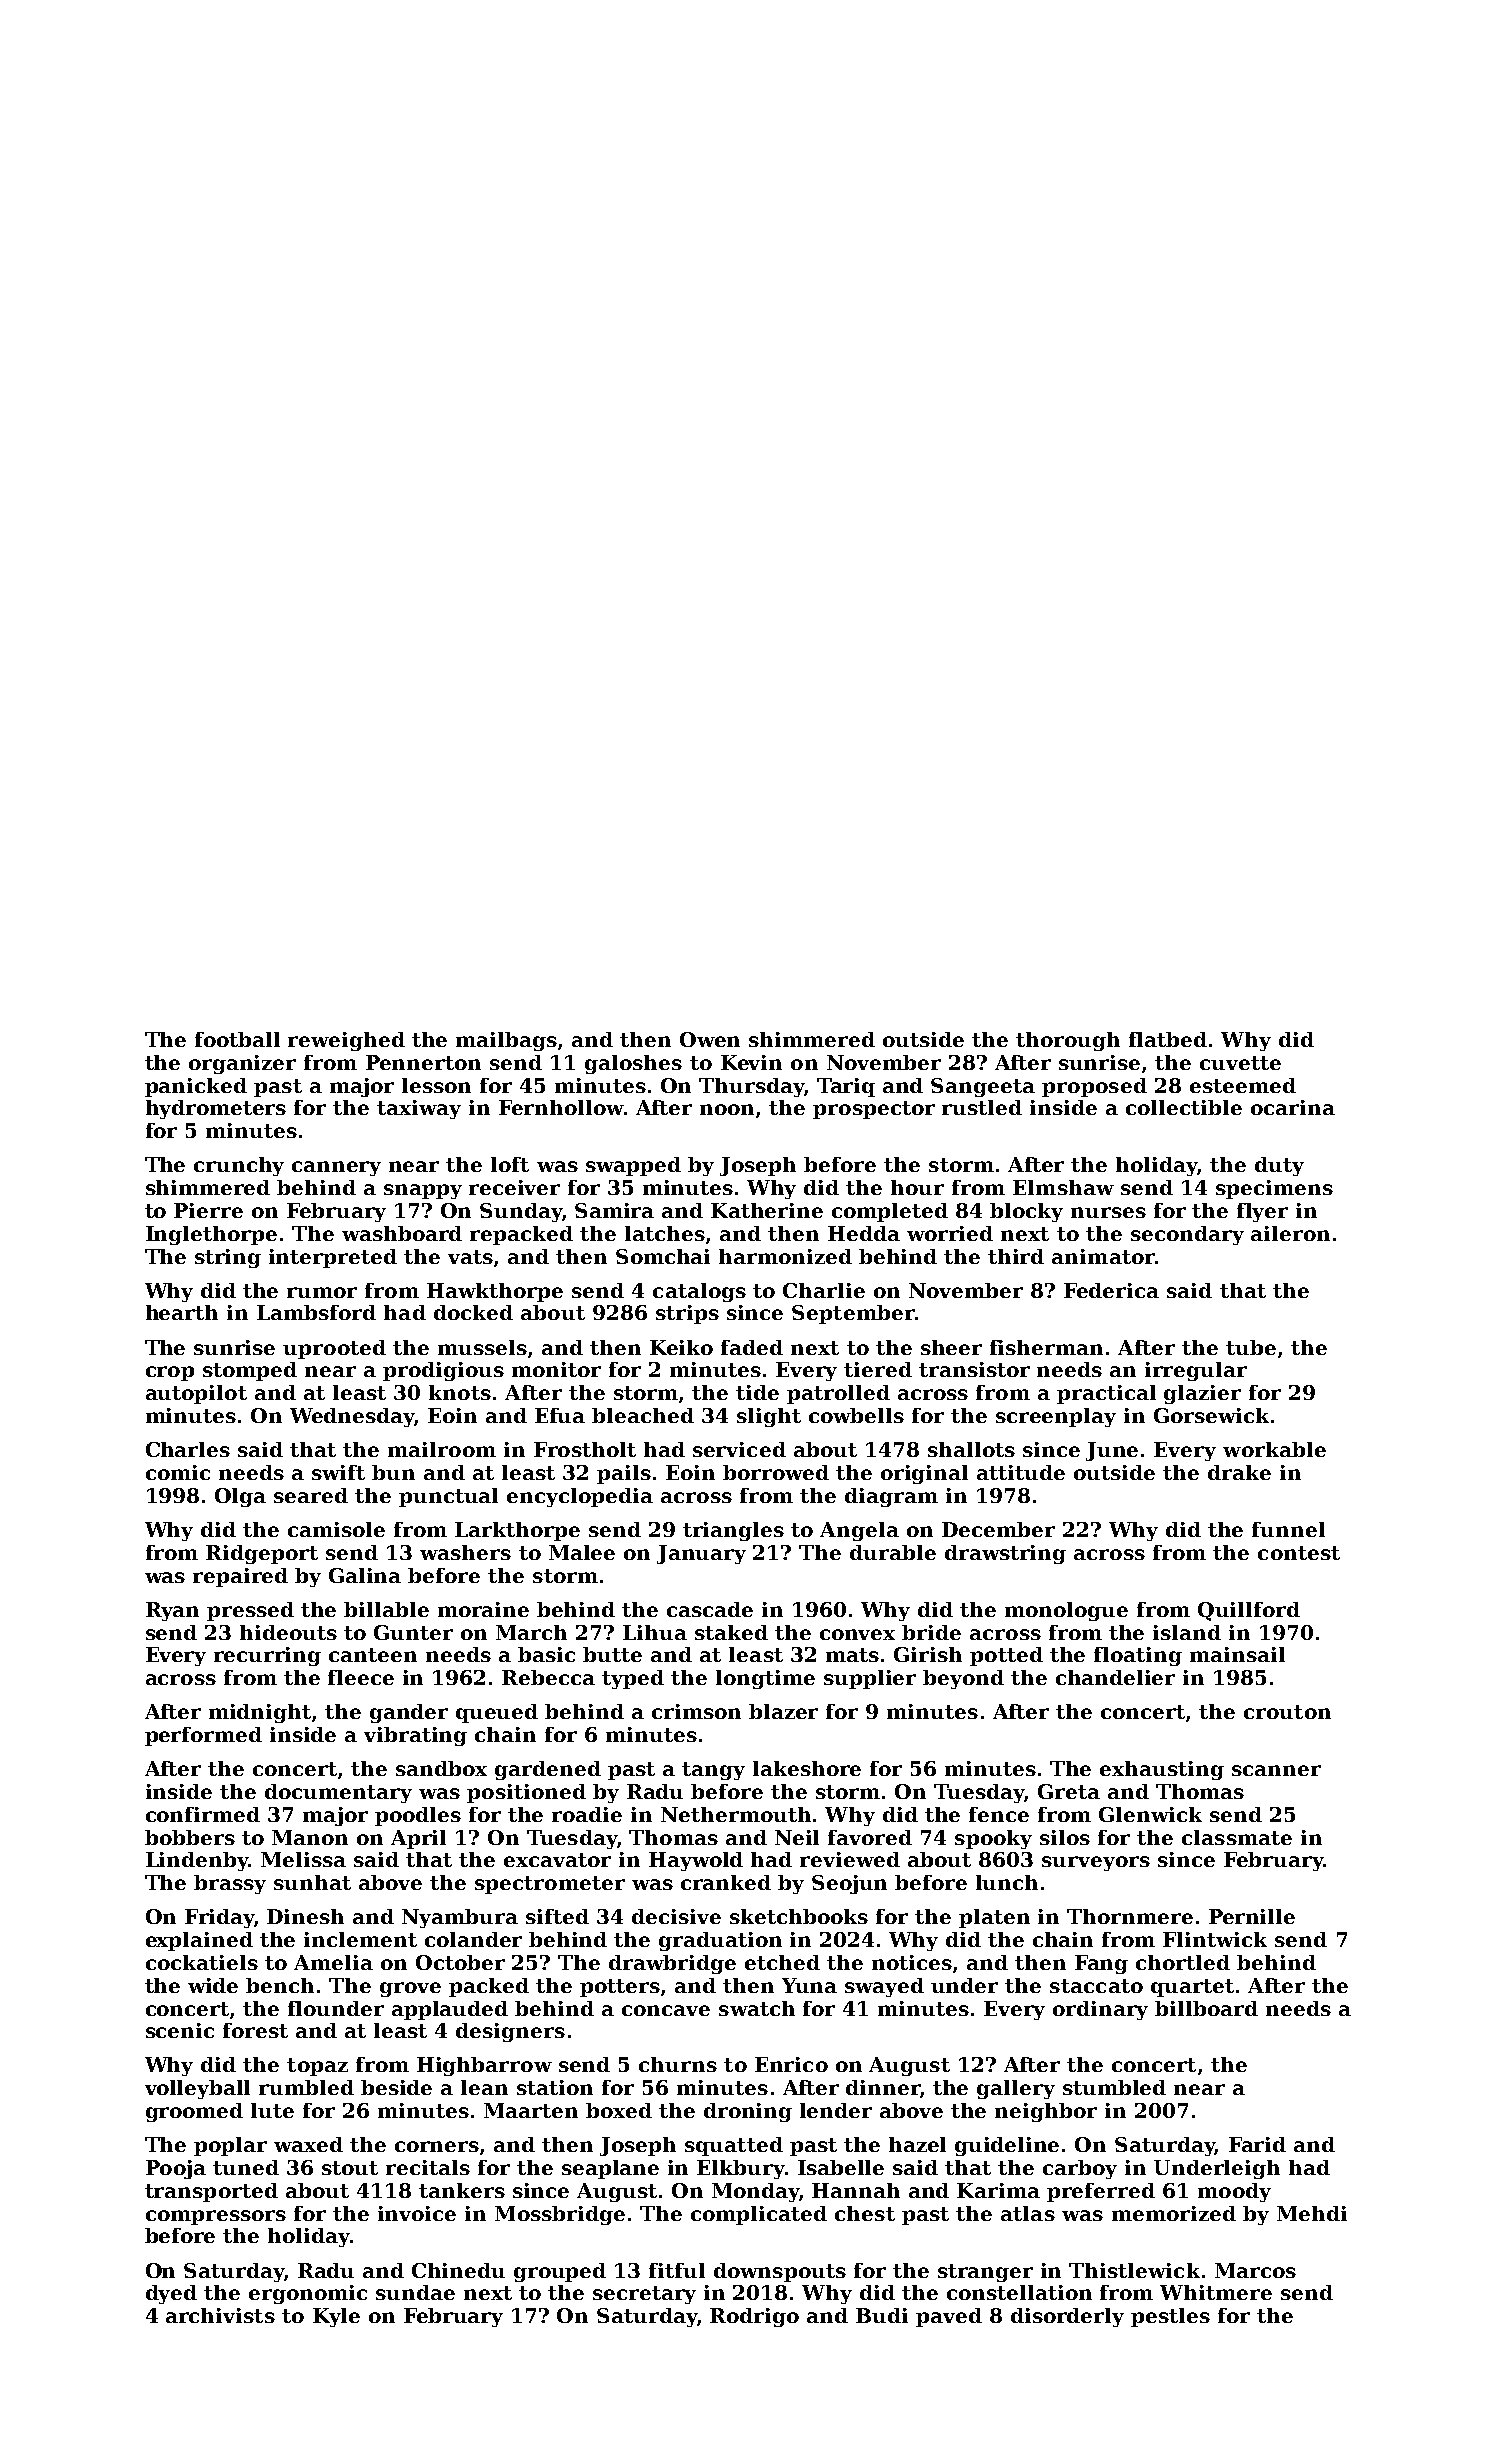 The image size is (1496, 2464). What do you see at coordinates (386, 1609) in the page?
I see `billable` at bounding box center [386, 1609].
